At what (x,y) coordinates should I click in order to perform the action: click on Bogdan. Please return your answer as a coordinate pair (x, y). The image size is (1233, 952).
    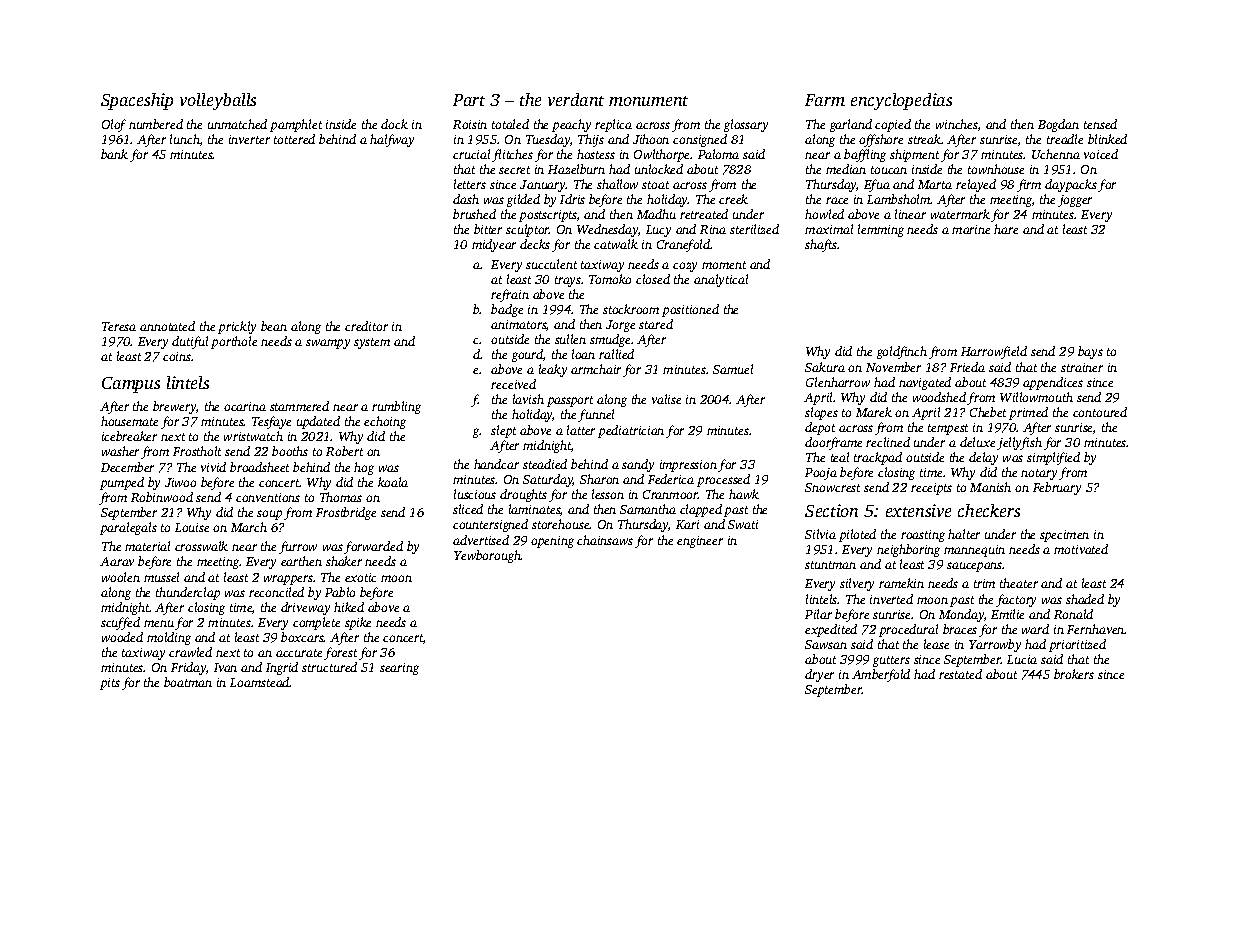
    Looking at the image, I should click on (1058, 125).
